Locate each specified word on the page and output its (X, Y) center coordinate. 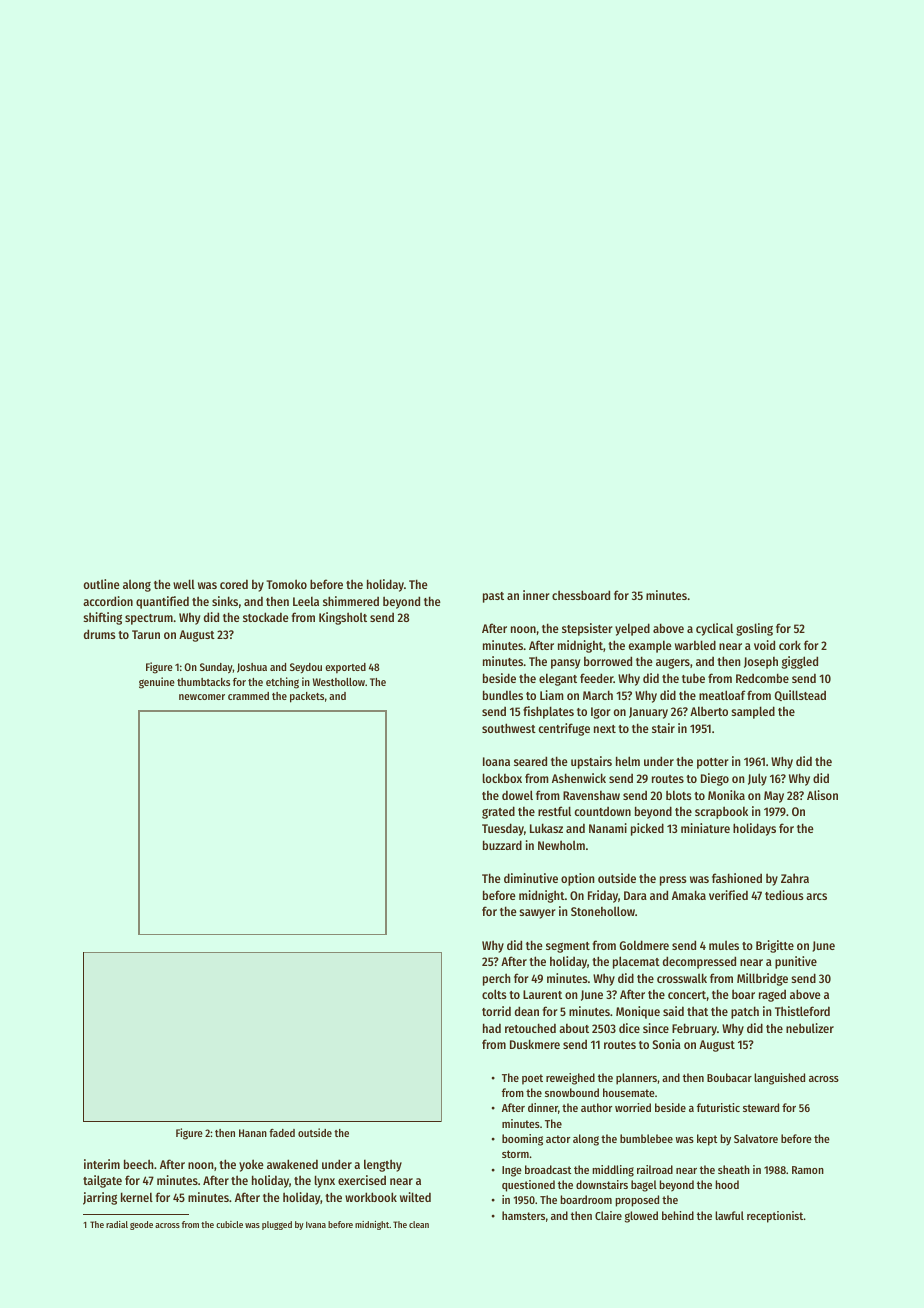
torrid (496, 1011)
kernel (137, 1197)
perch (497, 979)
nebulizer (810, 1028)
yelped (632, 629)
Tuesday (503, 829)
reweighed (570, 1079)
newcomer (202, 697)
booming (522, 1140)
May (774, 797)
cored (234, 584)
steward (761, 1107)
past (493, 597)
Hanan (253, 1133)
